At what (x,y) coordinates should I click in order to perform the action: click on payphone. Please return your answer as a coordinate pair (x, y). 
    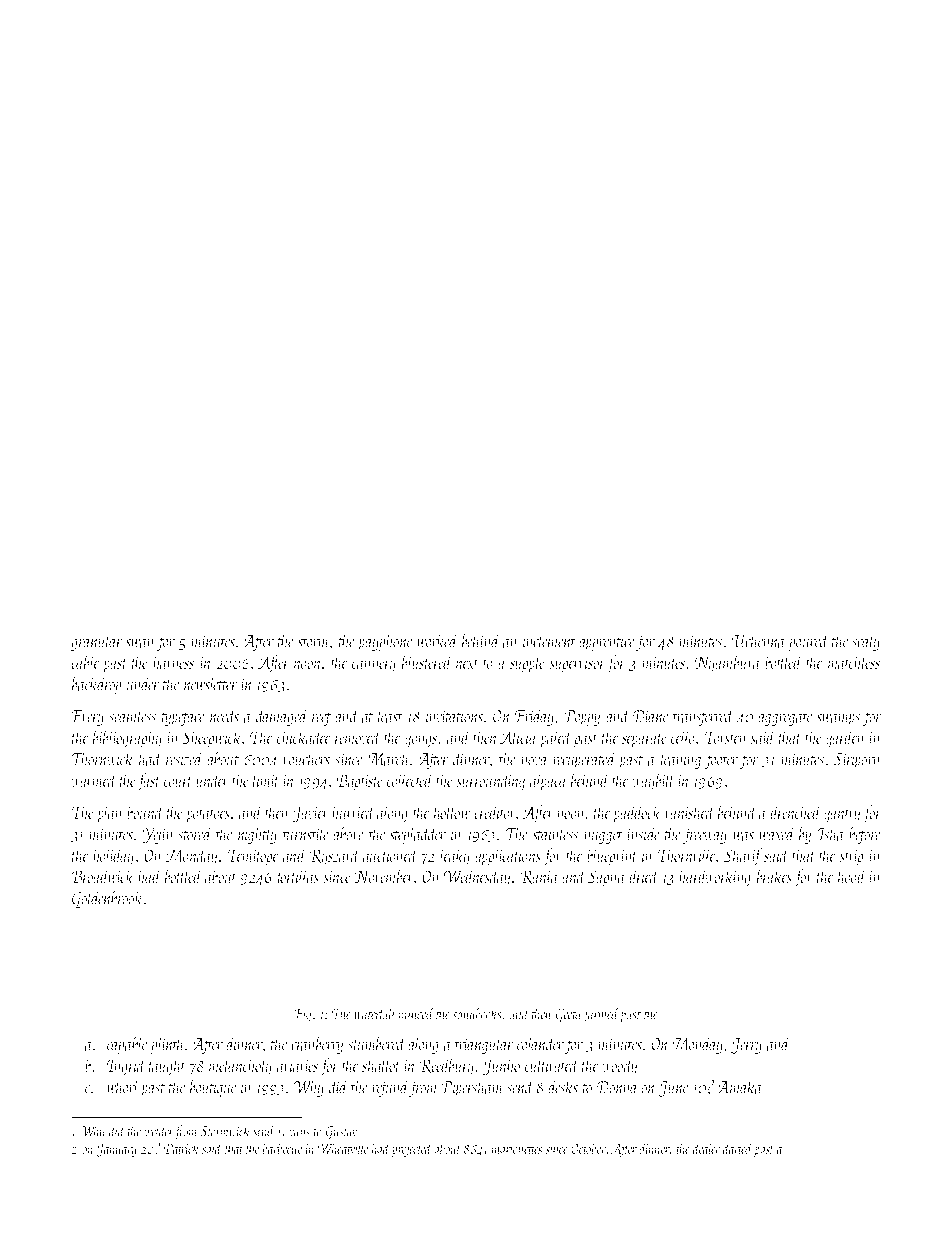
    Looking at the image, I should click on (385, 642).
